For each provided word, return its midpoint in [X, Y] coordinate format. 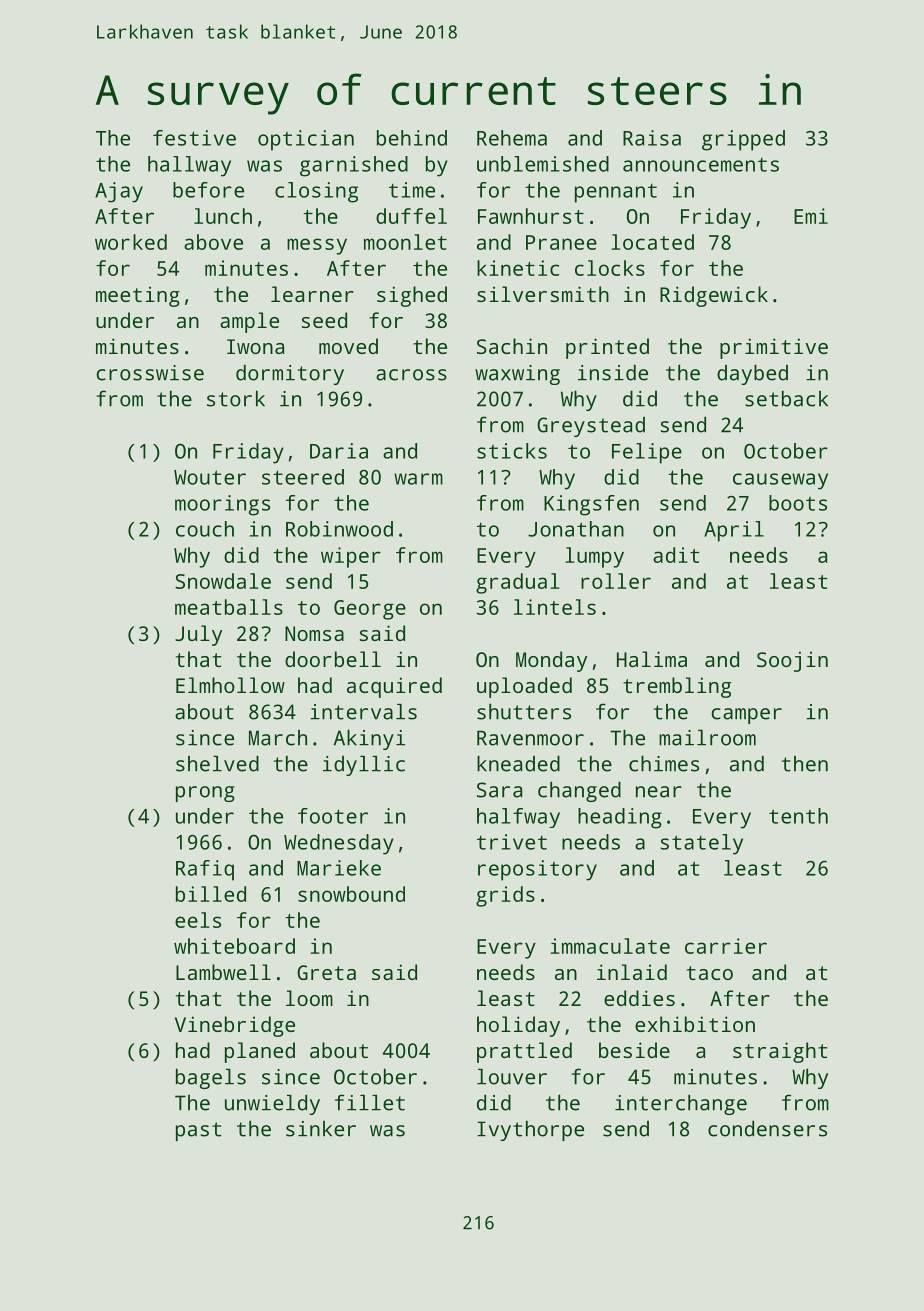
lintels [555, 607]
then [805, 764]
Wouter [210, 477]
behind [412, 138]
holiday [518, 1026]
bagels [211, 1079]
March [278, 738]
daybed [752, 375]
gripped [743, 140]
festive [194, 138]
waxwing [517, 375]
